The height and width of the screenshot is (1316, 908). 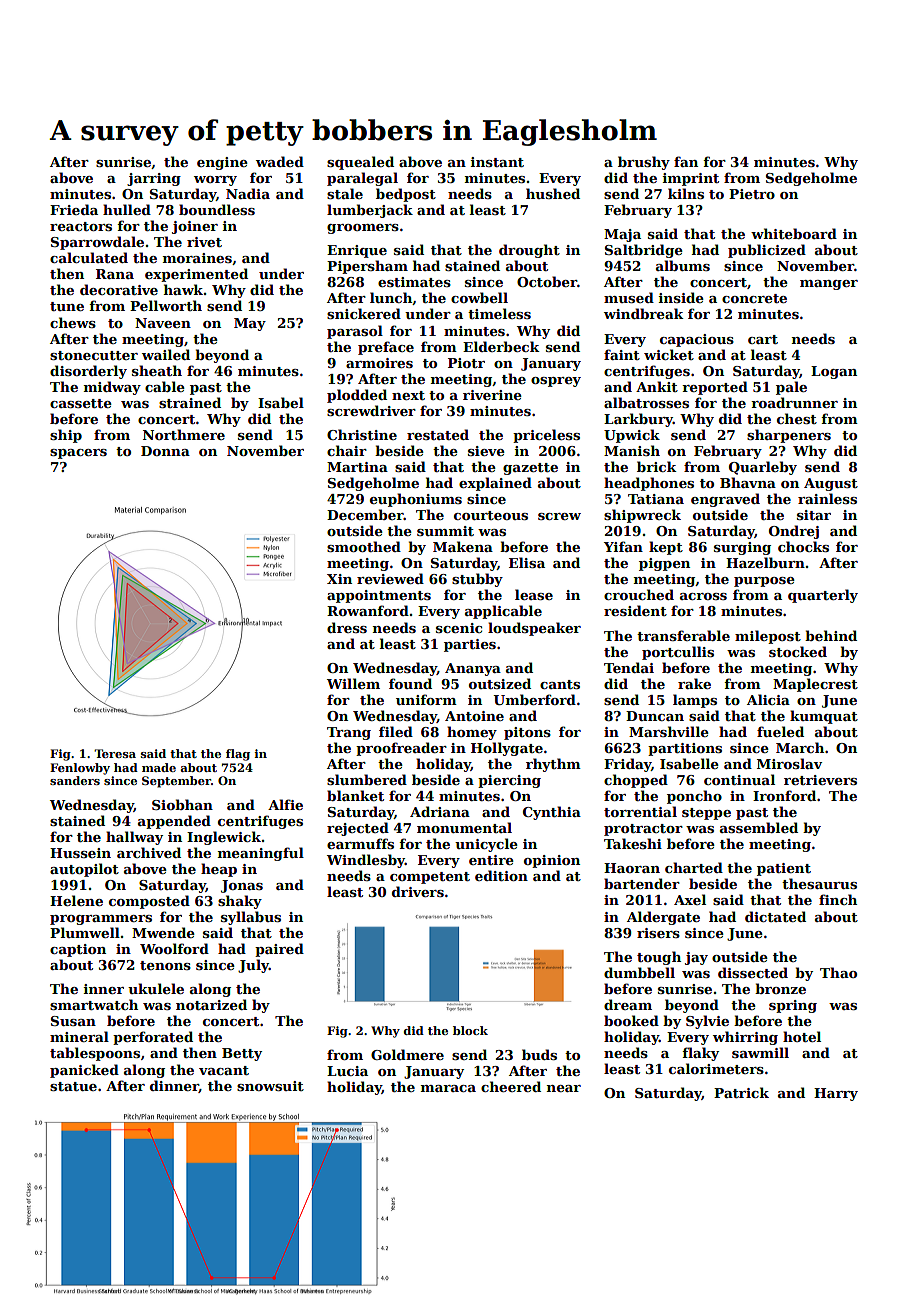 I want to click on caption, so click(x=78, y=950).
